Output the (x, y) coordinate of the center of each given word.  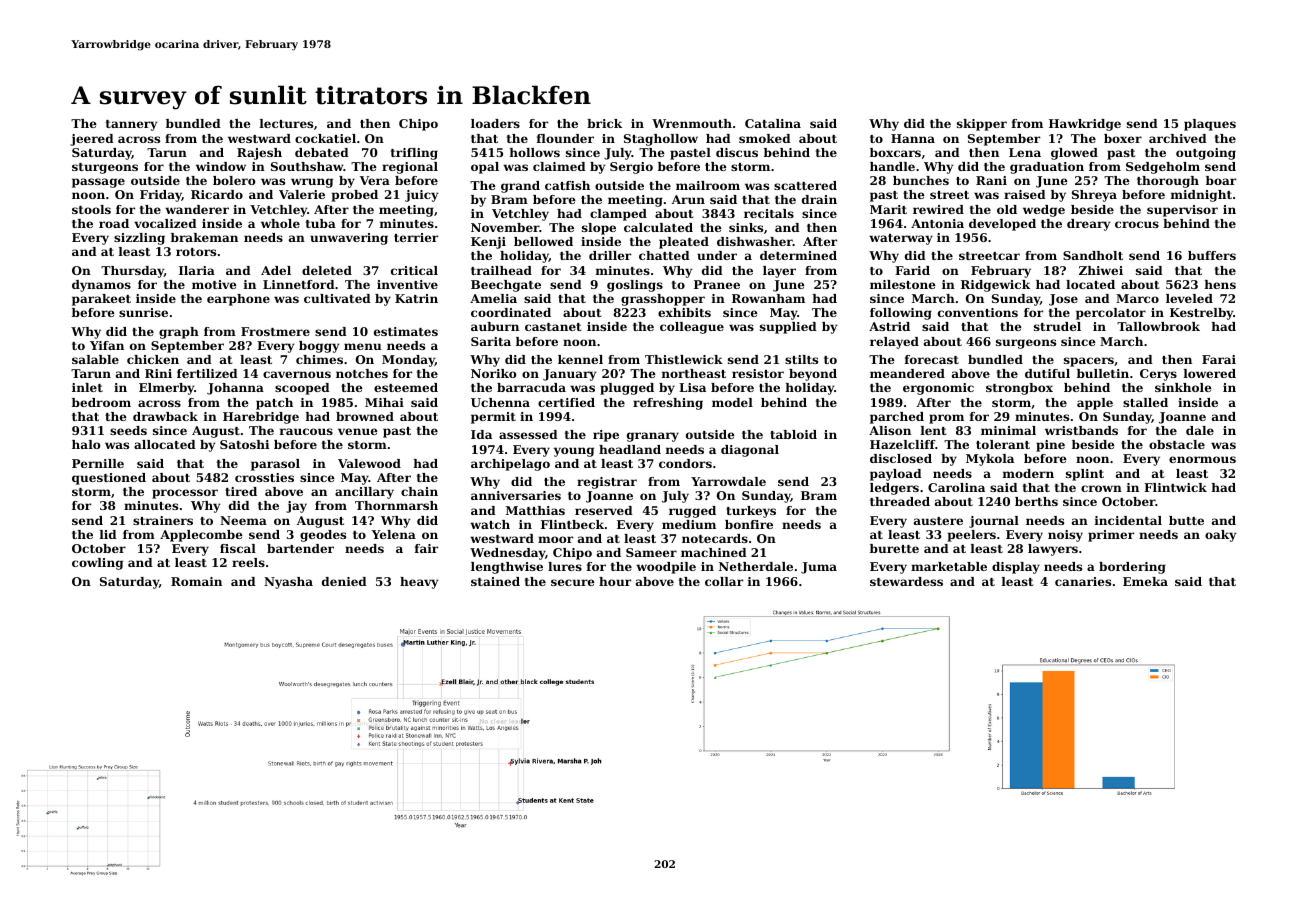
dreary (1089, 225)
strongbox (1019, 389)
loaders (495, 123)
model (732, 402)
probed (355, 196)
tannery (132, 125)
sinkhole (1183, 387)
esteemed (406, 387)
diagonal (750, 451)
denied (344, 581)
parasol (275, 465)
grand (520, 187)
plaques (1210, 125)
